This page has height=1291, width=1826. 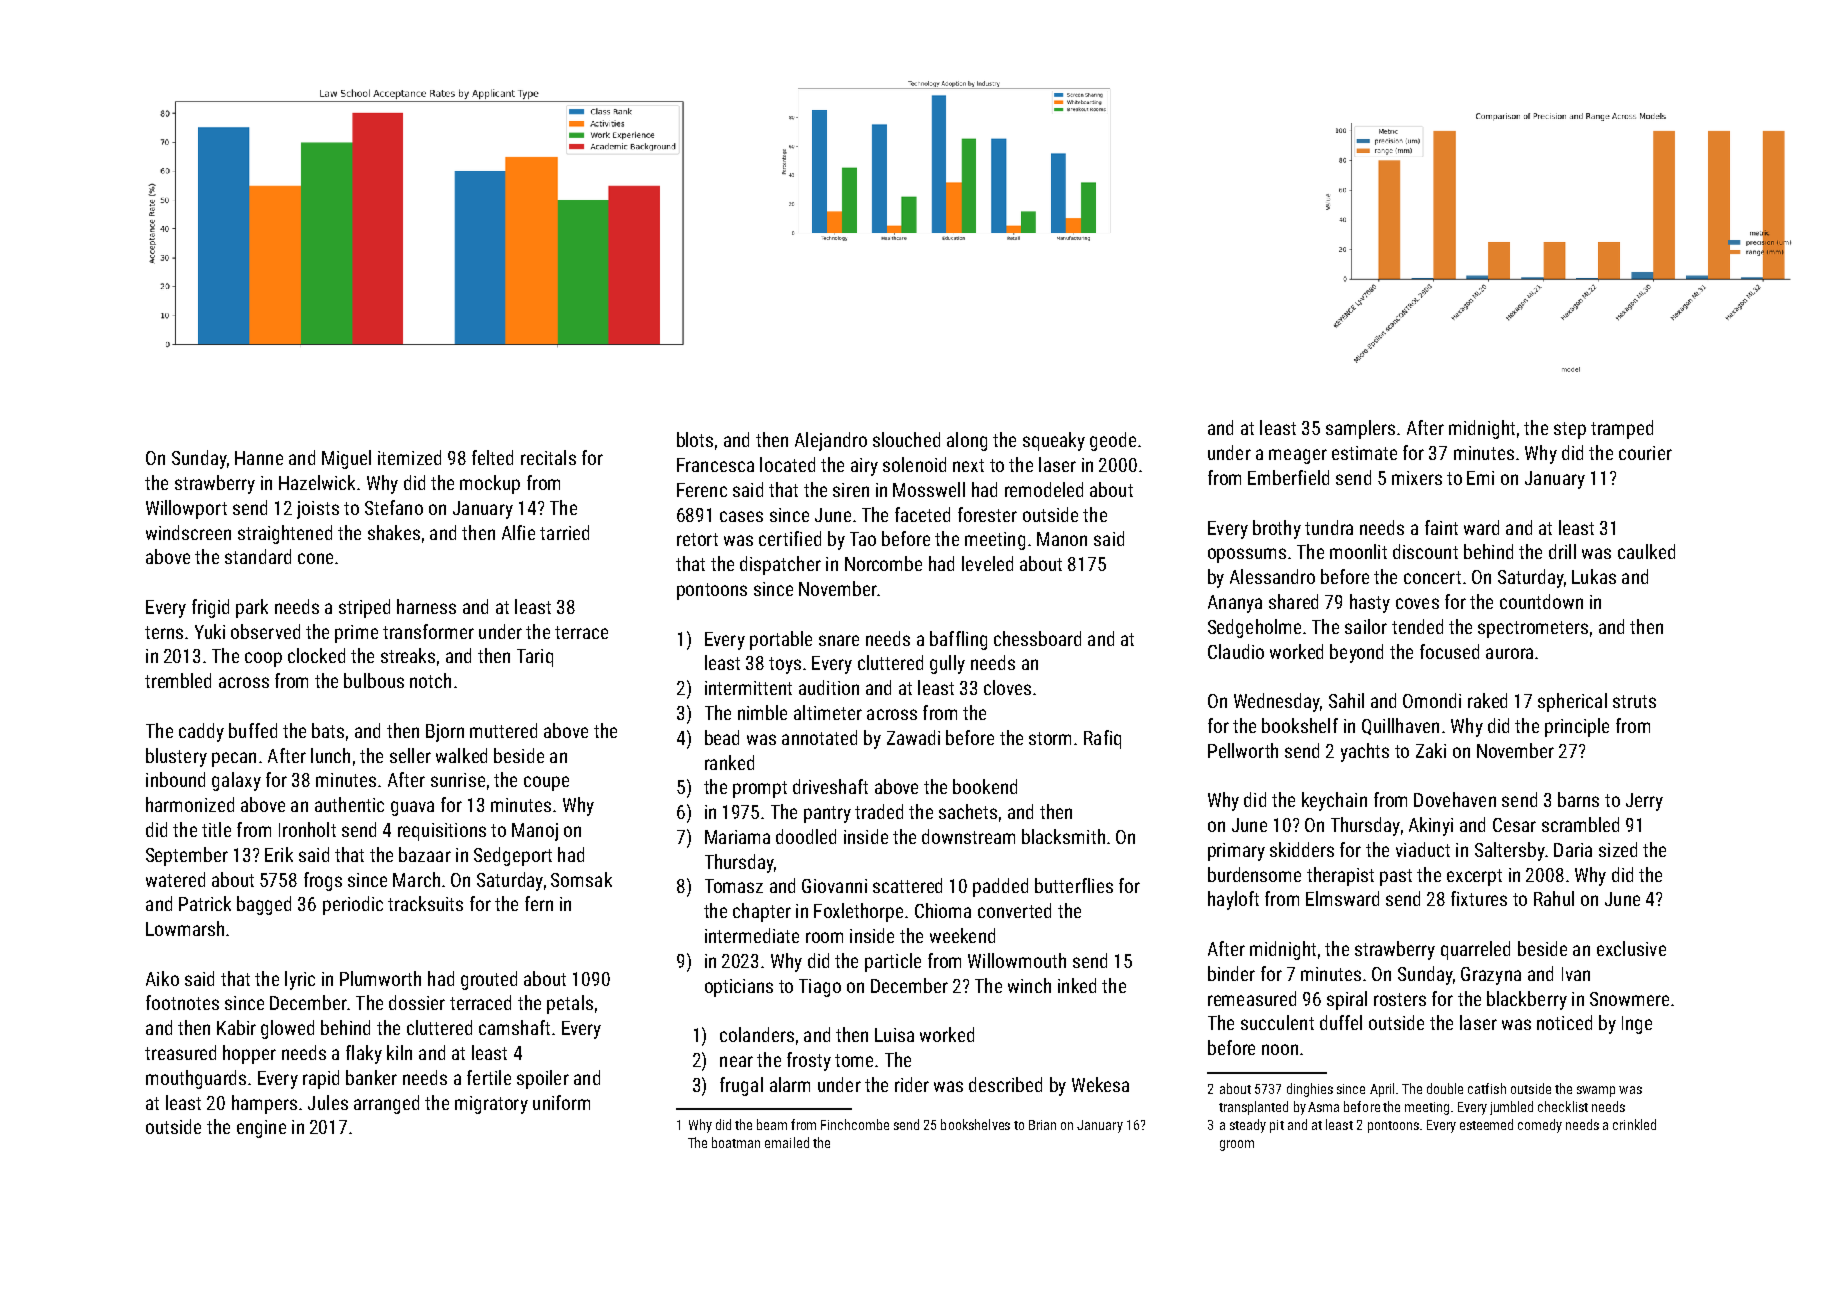 I want to click on next, so click(x=968, y=465).
